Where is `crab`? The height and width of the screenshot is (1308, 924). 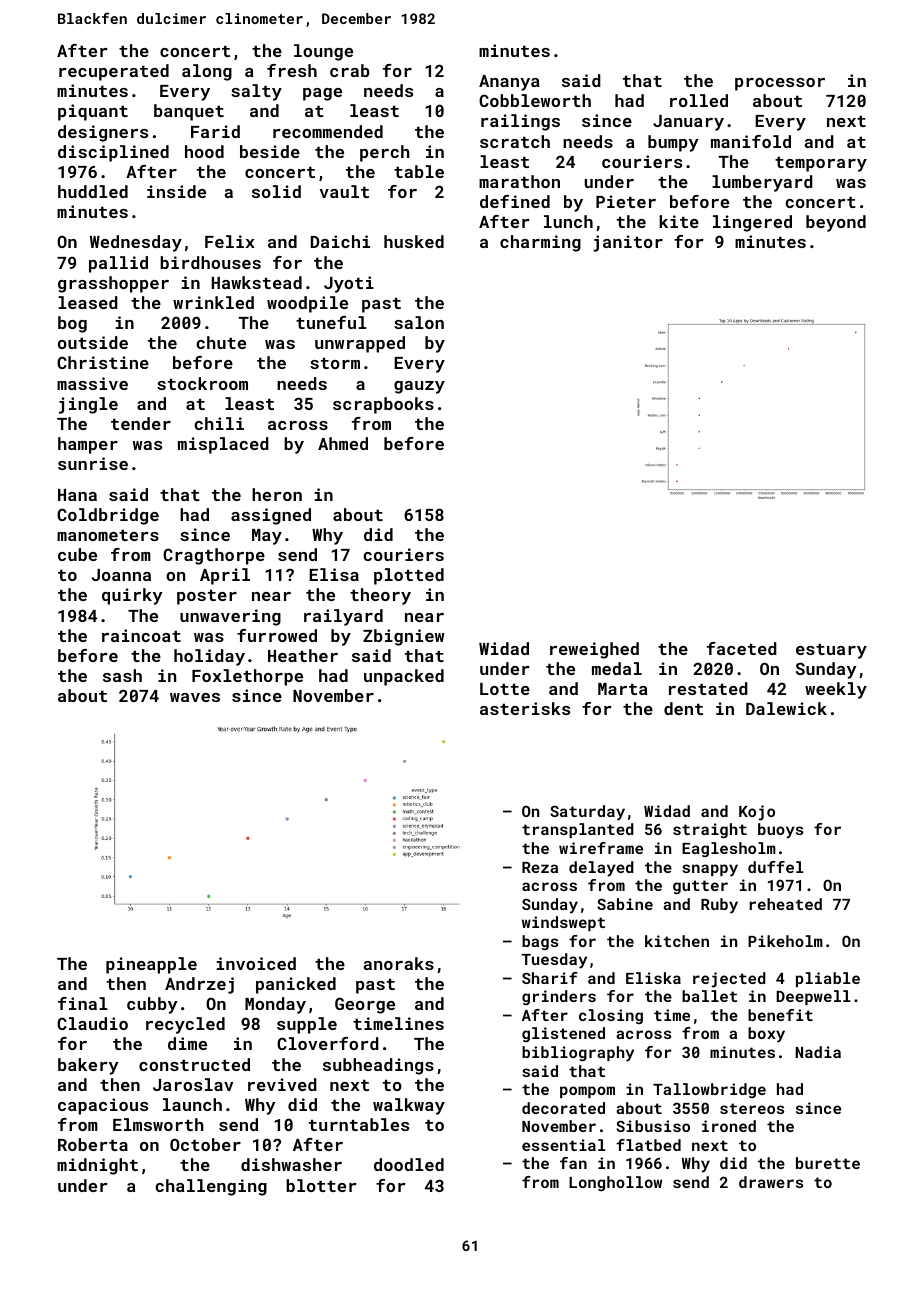
crab is located at coordinates (350, 70).
